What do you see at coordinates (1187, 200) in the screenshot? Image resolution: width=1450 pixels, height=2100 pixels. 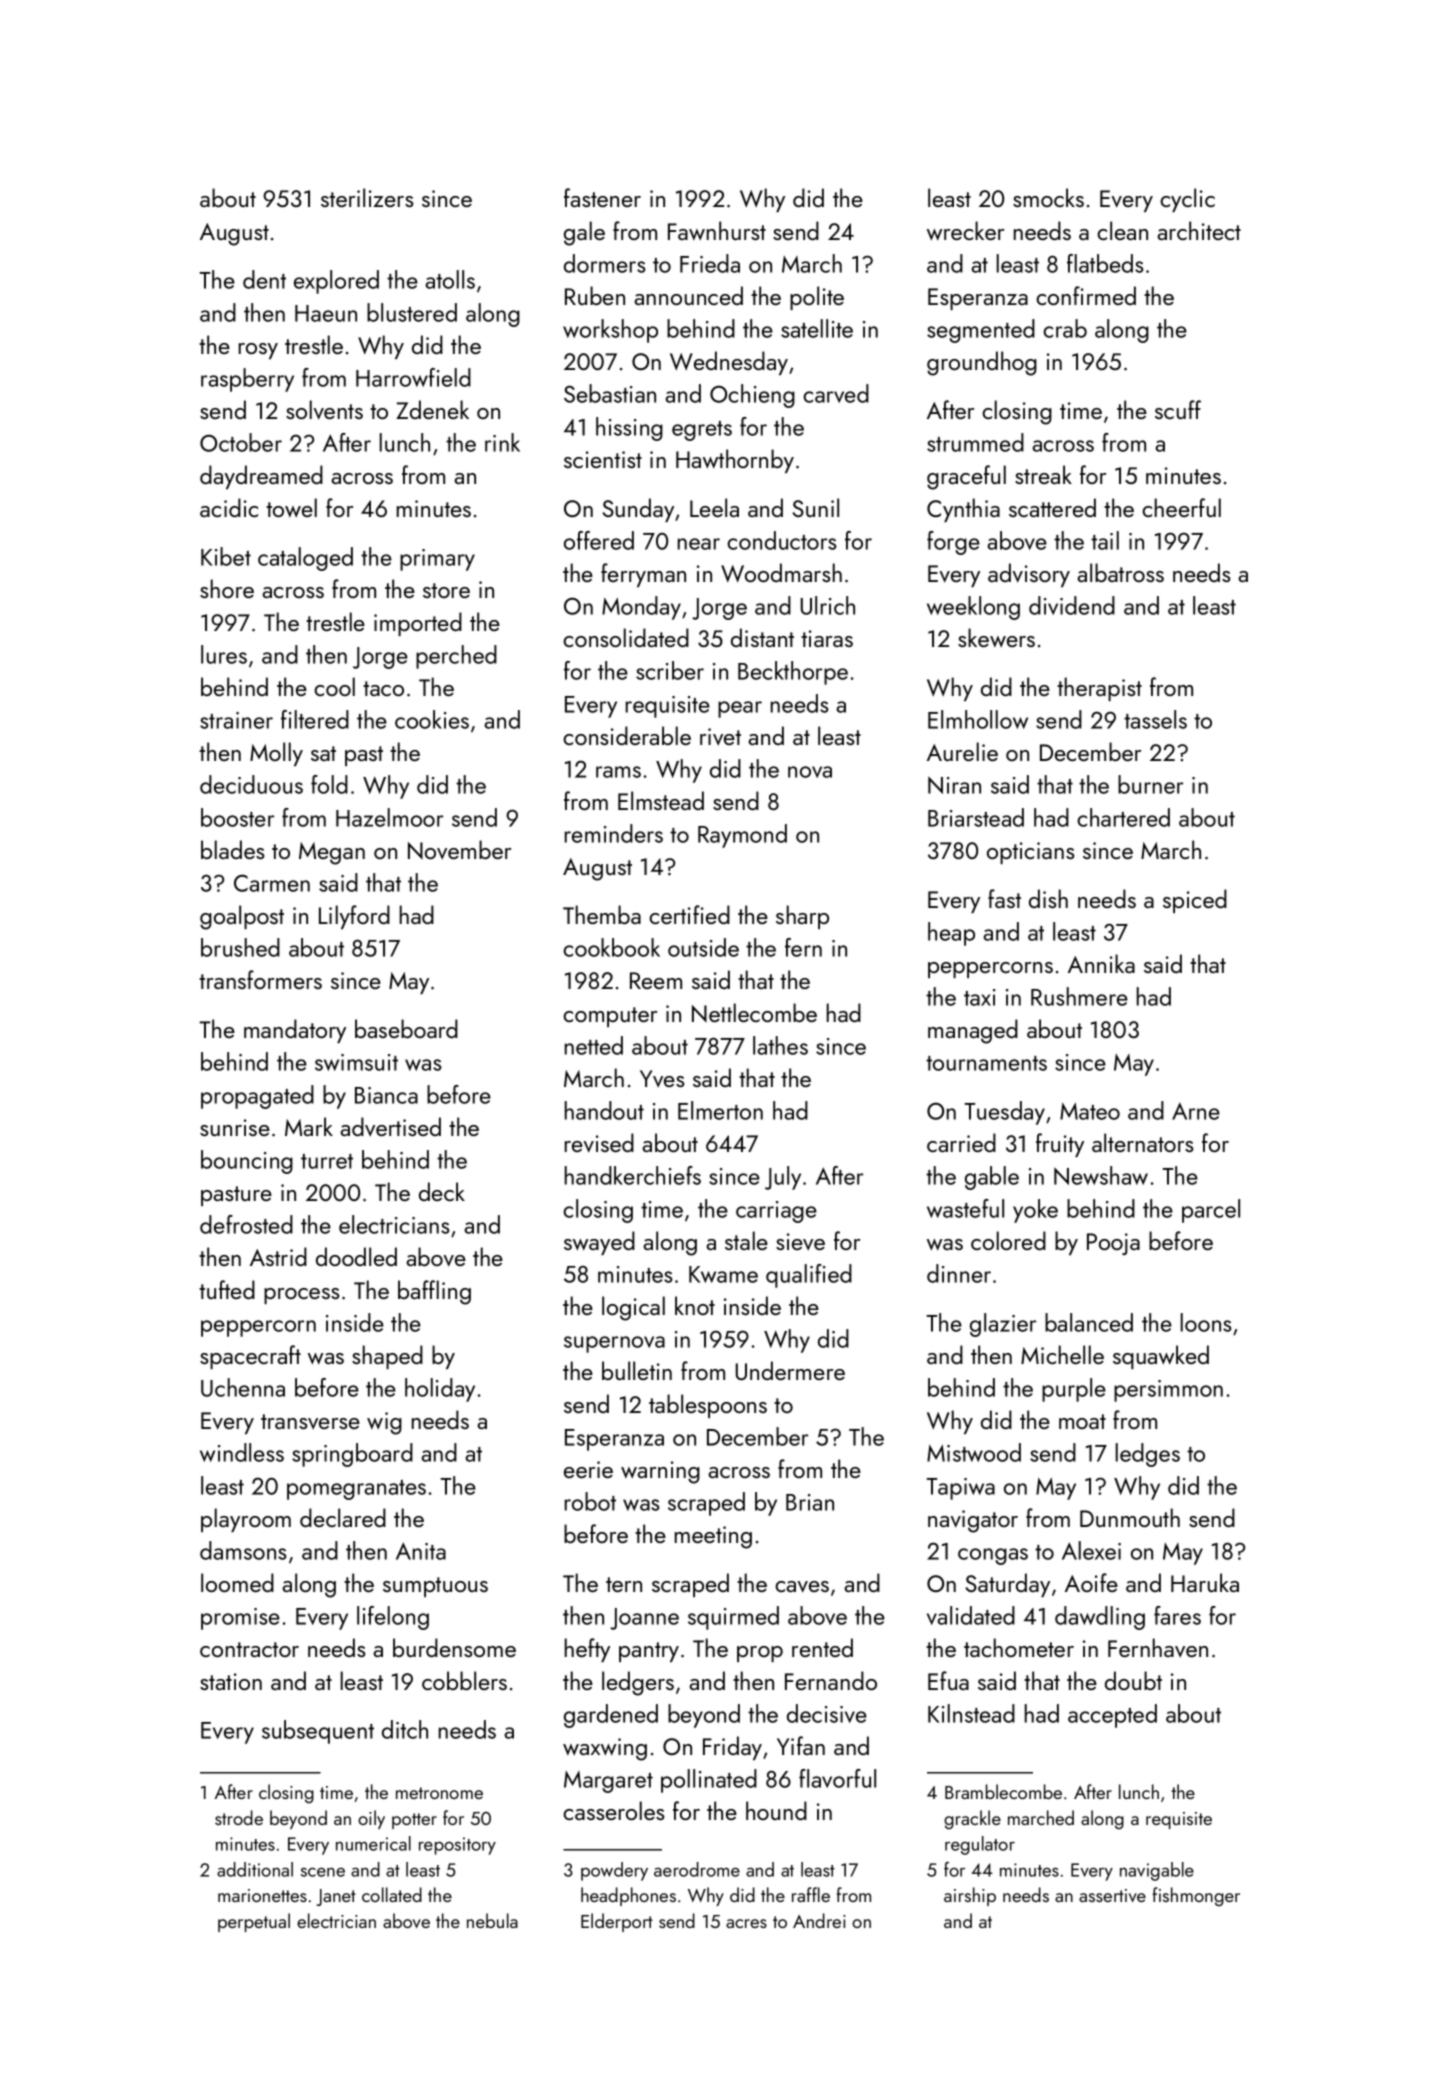 I see `cyclic` at bounding box center [1187, 200].
